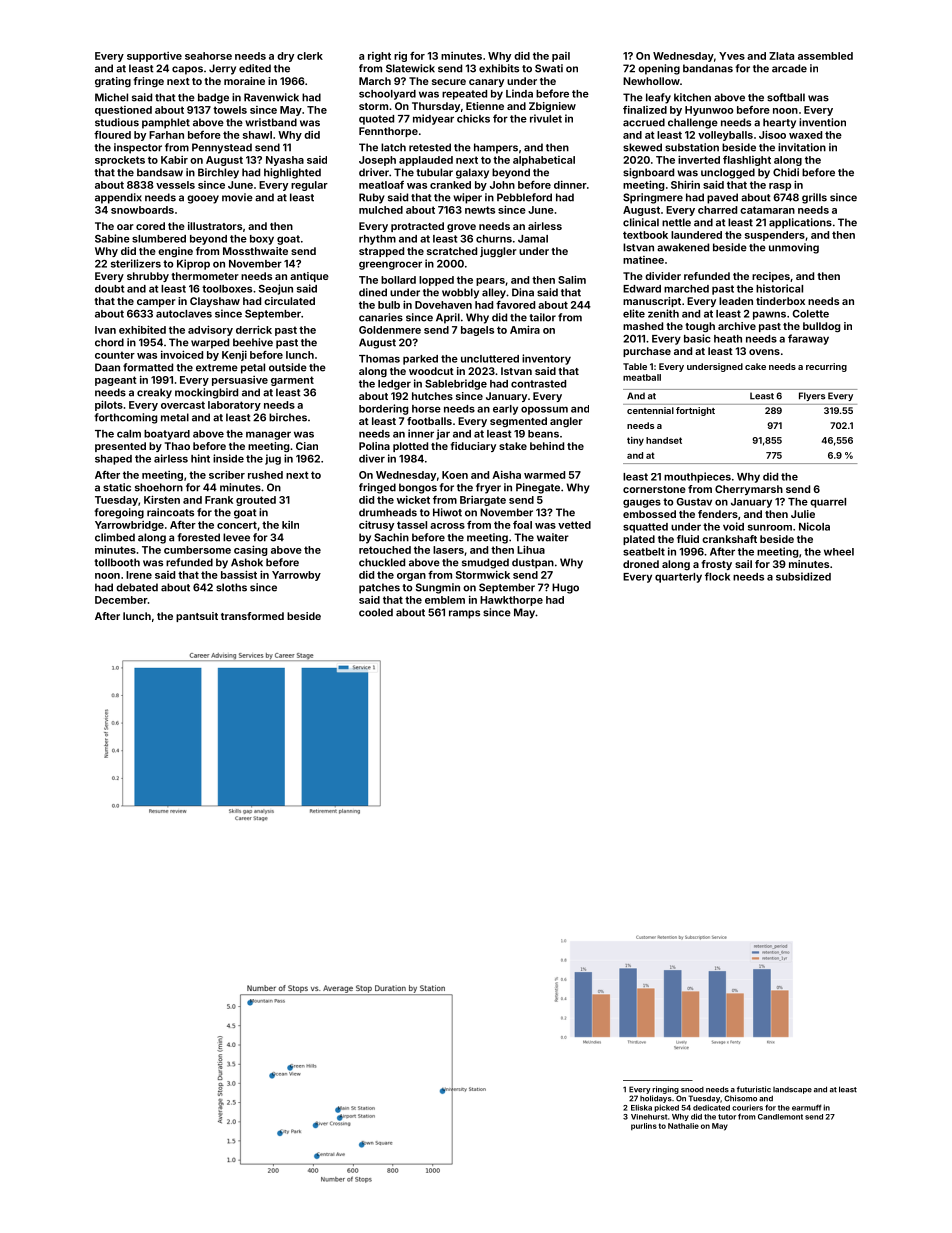 The height and width of the screenshot is (1233, 952). What do you see at coordinates (388, 132) in the screenshot?
I see `Fennthorpe` at bounding box center [388, 132].
